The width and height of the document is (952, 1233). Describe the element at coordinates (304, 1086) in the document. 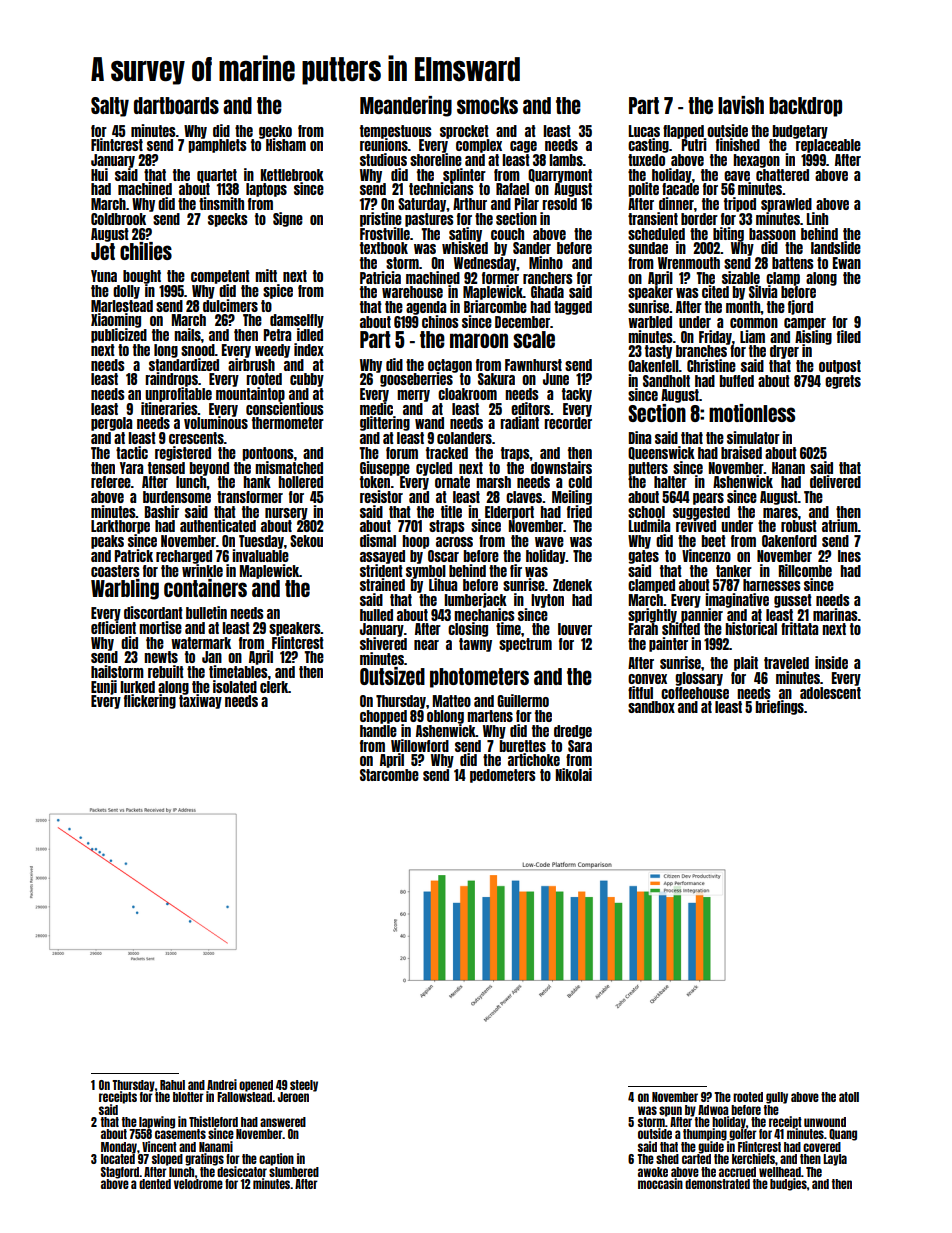

I see `steely` at that location.
